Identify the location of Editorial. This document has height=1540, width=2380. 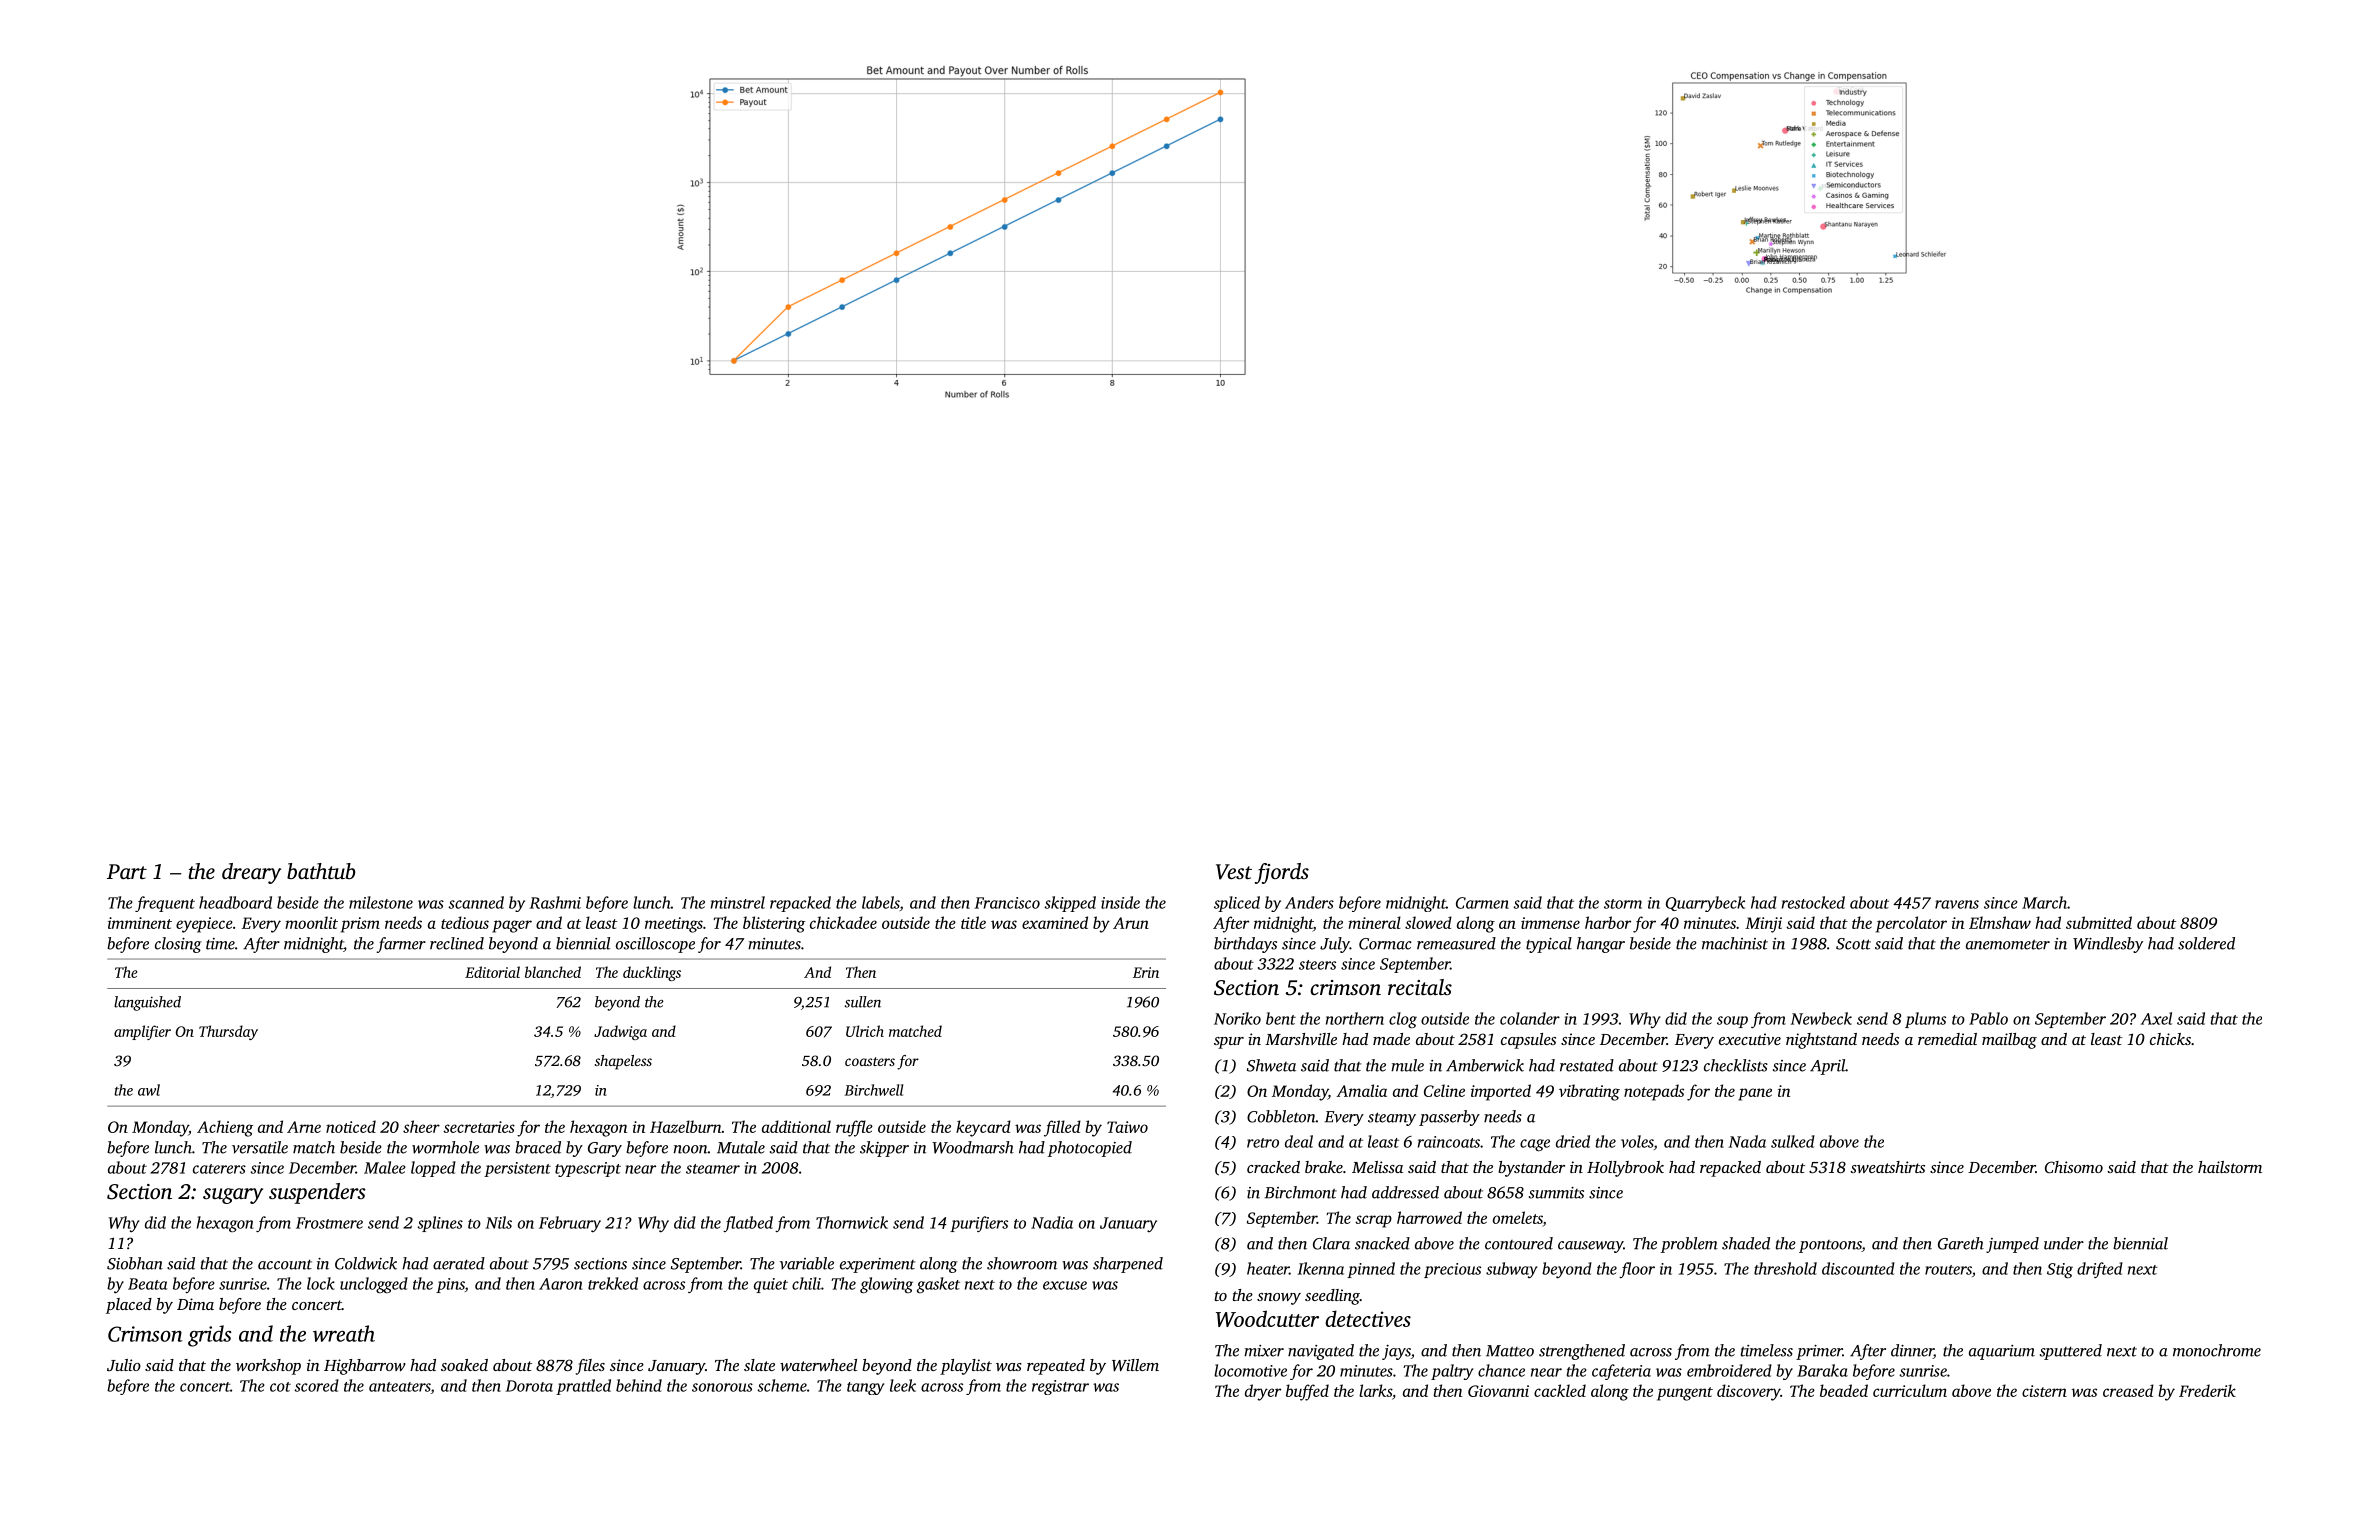
(492, 972).
